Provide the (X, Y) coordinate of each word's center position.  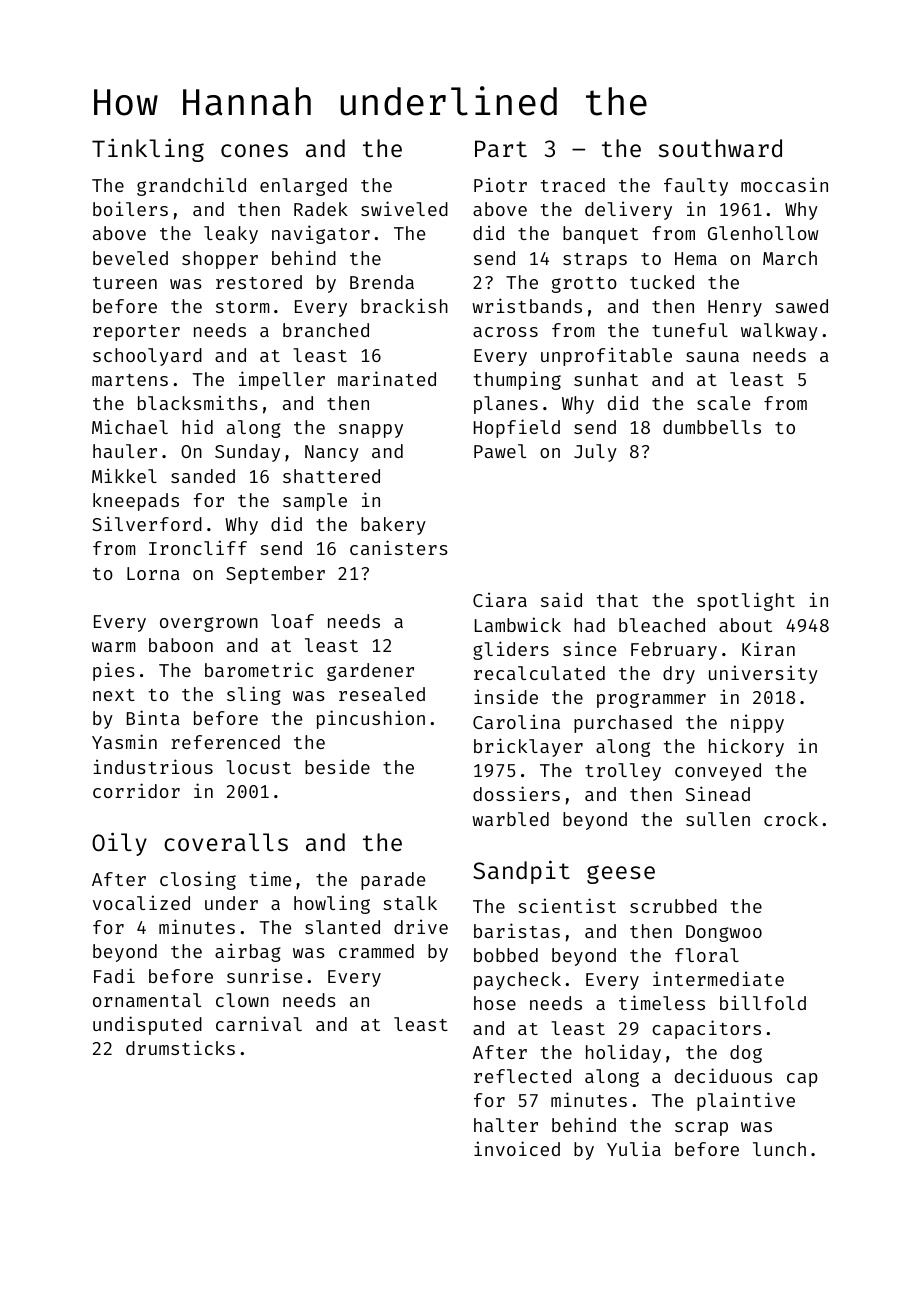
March (790, 258)
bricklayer (528, 747)
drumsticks (180, 1047)
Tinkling (148, 150)
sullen (718, 819)
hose (495, 1003)
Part (501, 148)
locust (258, 767)
